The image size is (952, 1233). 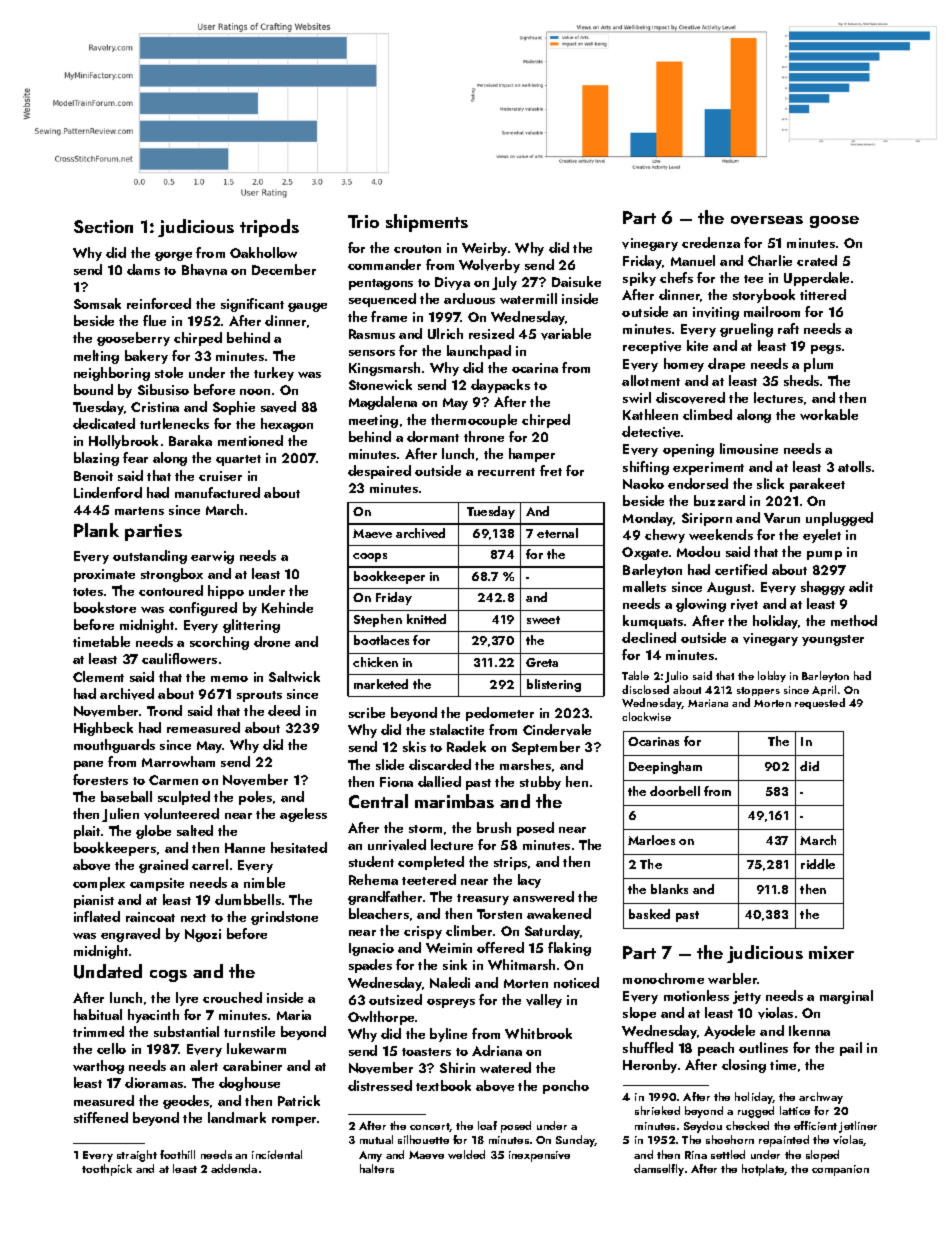 What do you see at coordinates (94, 901) in the image?
I see `pianist` at bounding box center [94, 901].
